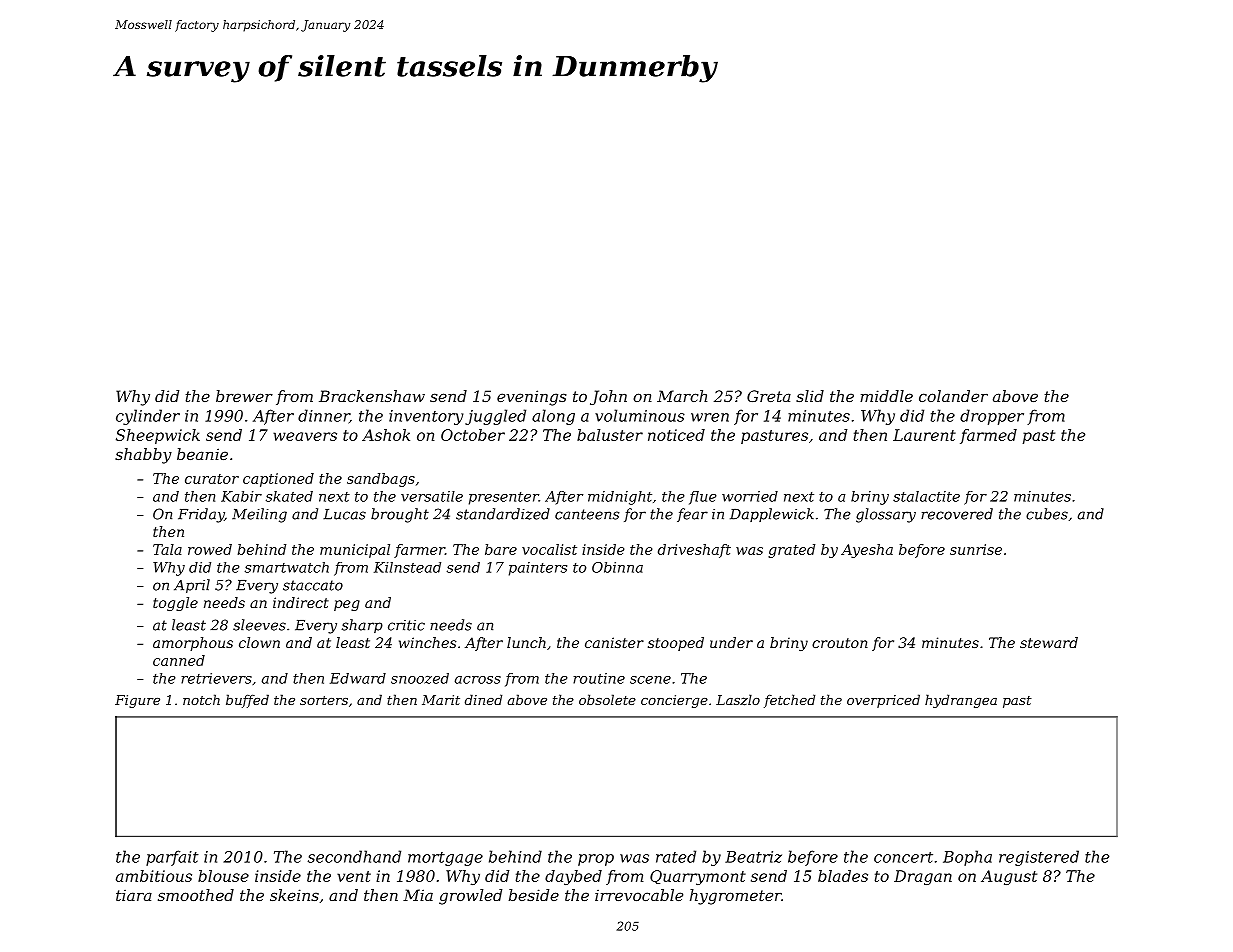 The image size is (1233, 952). I want to click on Marit, so click(441, 700).
